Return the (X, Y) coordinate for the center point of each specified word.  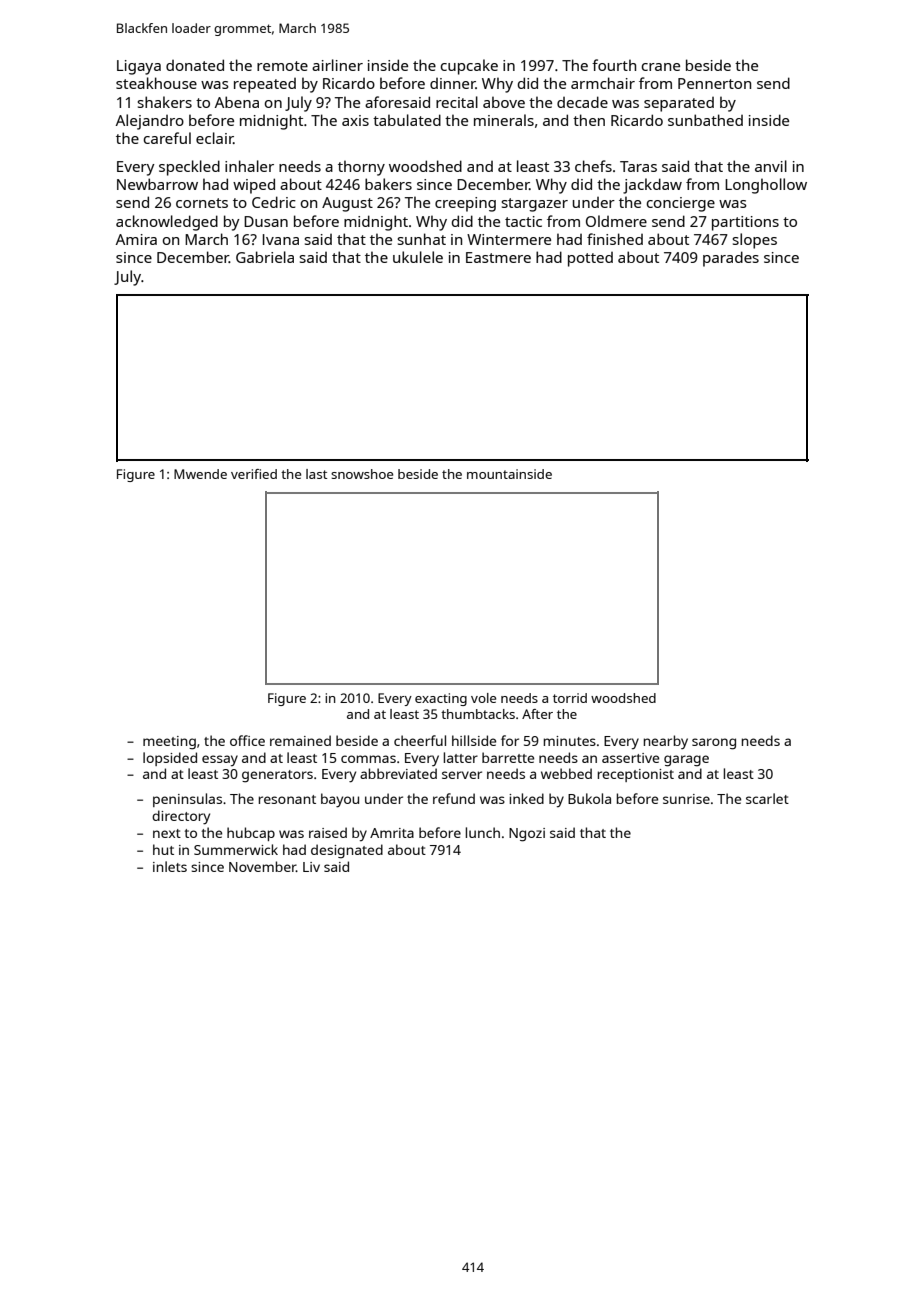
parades (731, 259)
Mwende (200, 474)
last (316, 474)
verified (254, 474)
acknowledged (167, 223)
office (247, 740)
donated (195, 65)
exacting (441, 699)
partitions (745, 223)
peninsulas (187, 800)
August (347, 204)
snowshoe (362, 474)
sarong (714, 744)
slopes (755, 241)
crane (661, 67)
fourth (614, 65)
